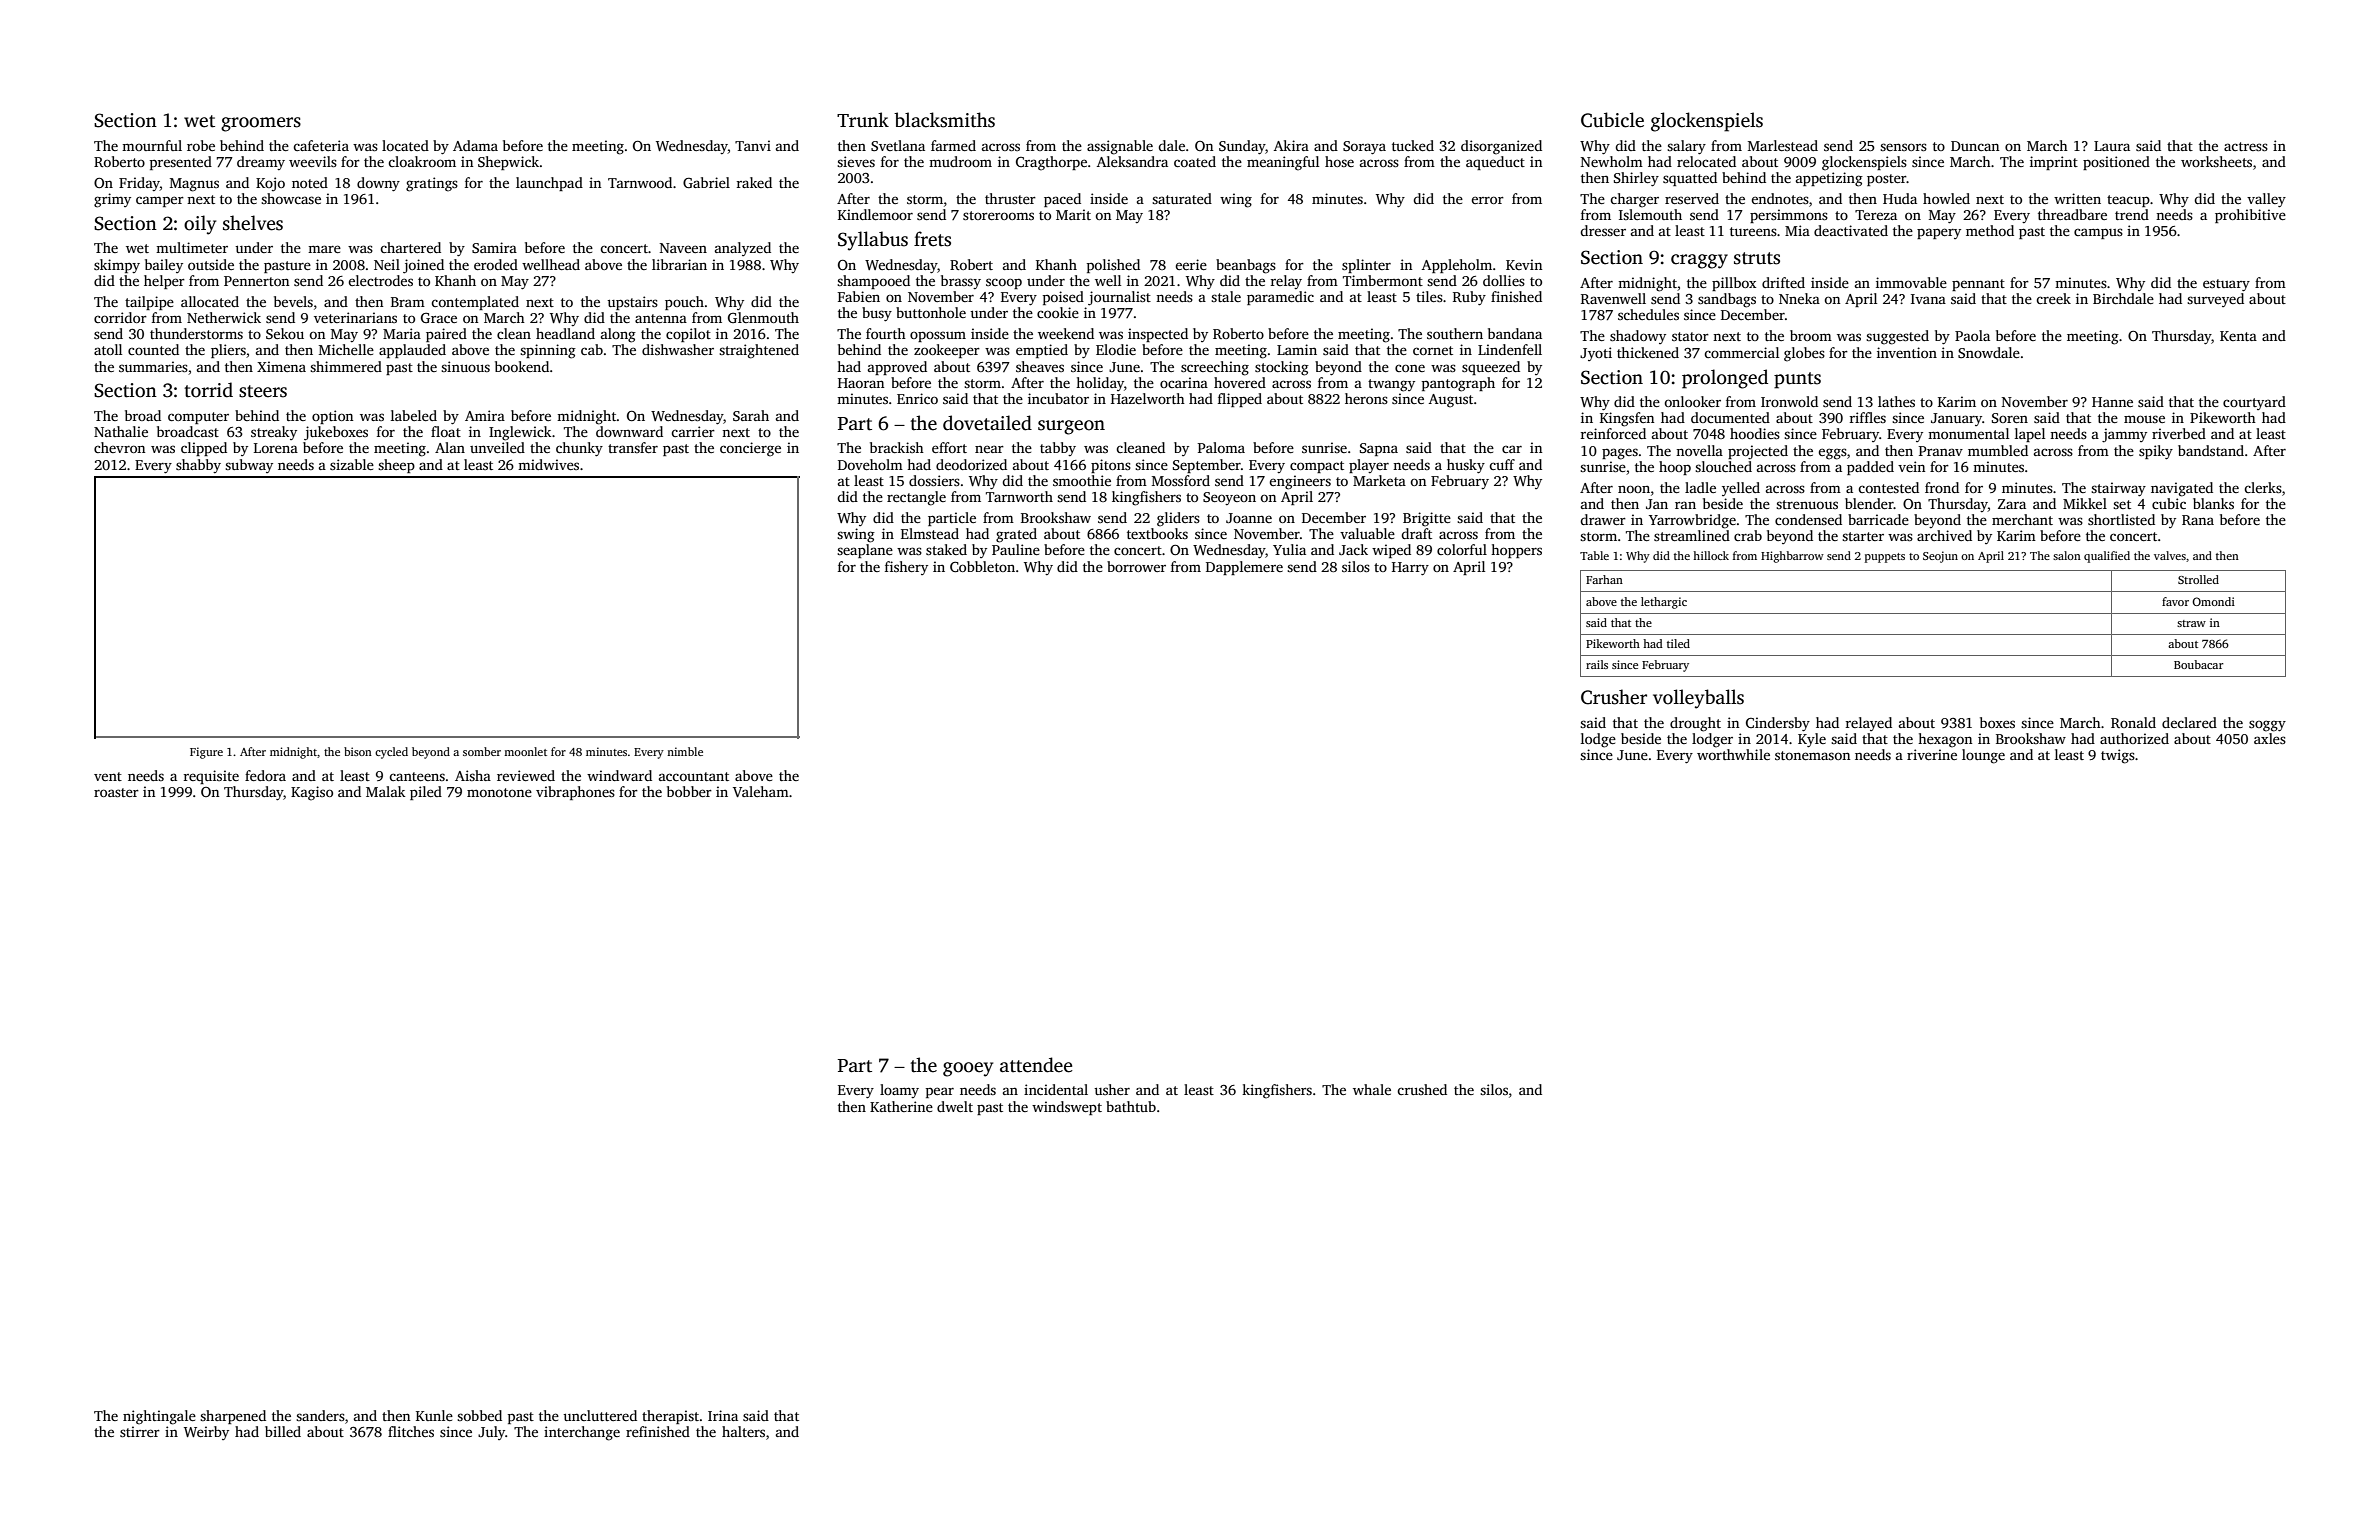 The image size is (2380, 1540). What do you see at coordinates (743, 1431) in the image?
I see `halters` at bounding box center [743, 1431].
